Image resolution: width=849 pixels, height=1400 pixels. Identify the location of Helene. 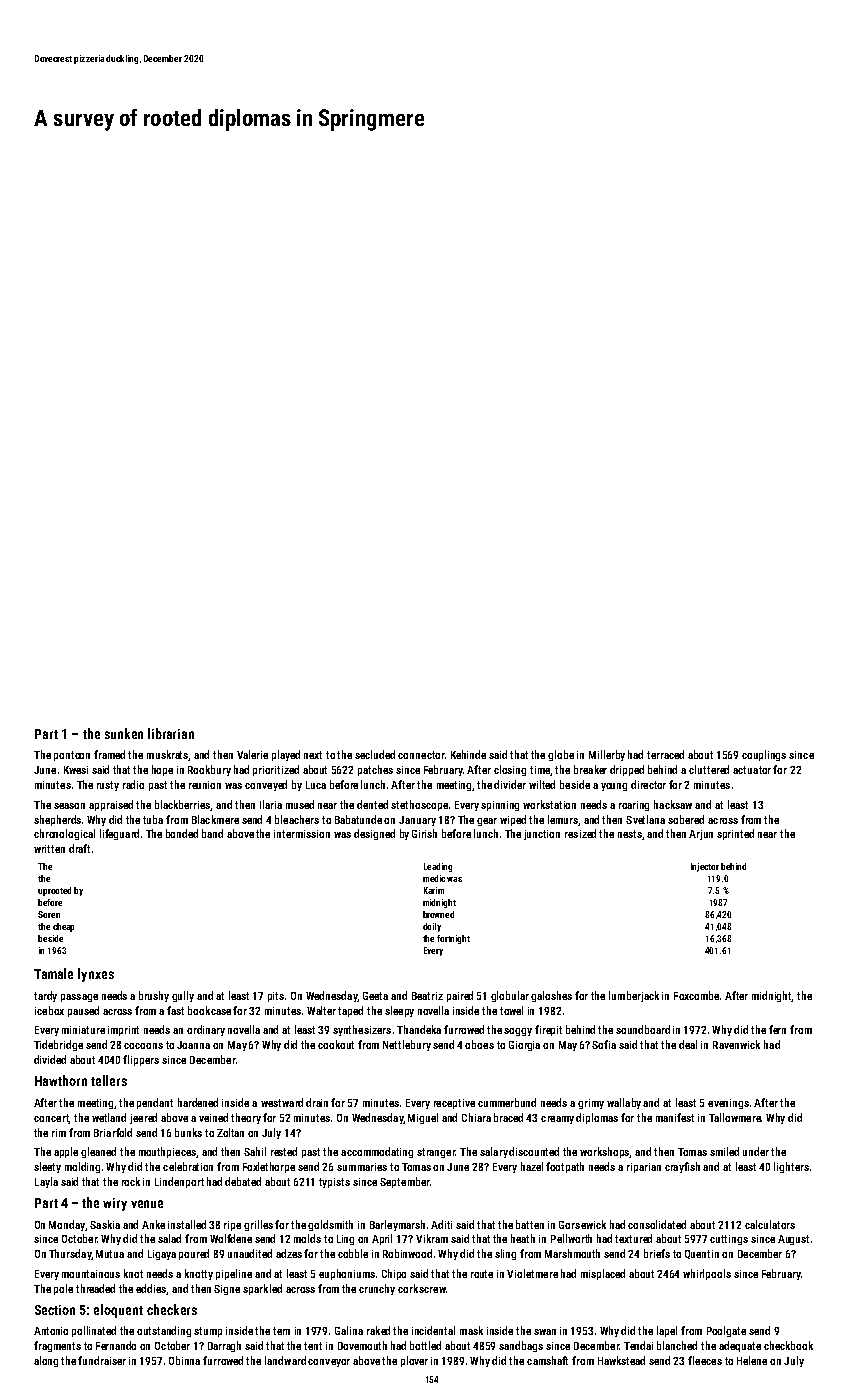
(752, 1360).
